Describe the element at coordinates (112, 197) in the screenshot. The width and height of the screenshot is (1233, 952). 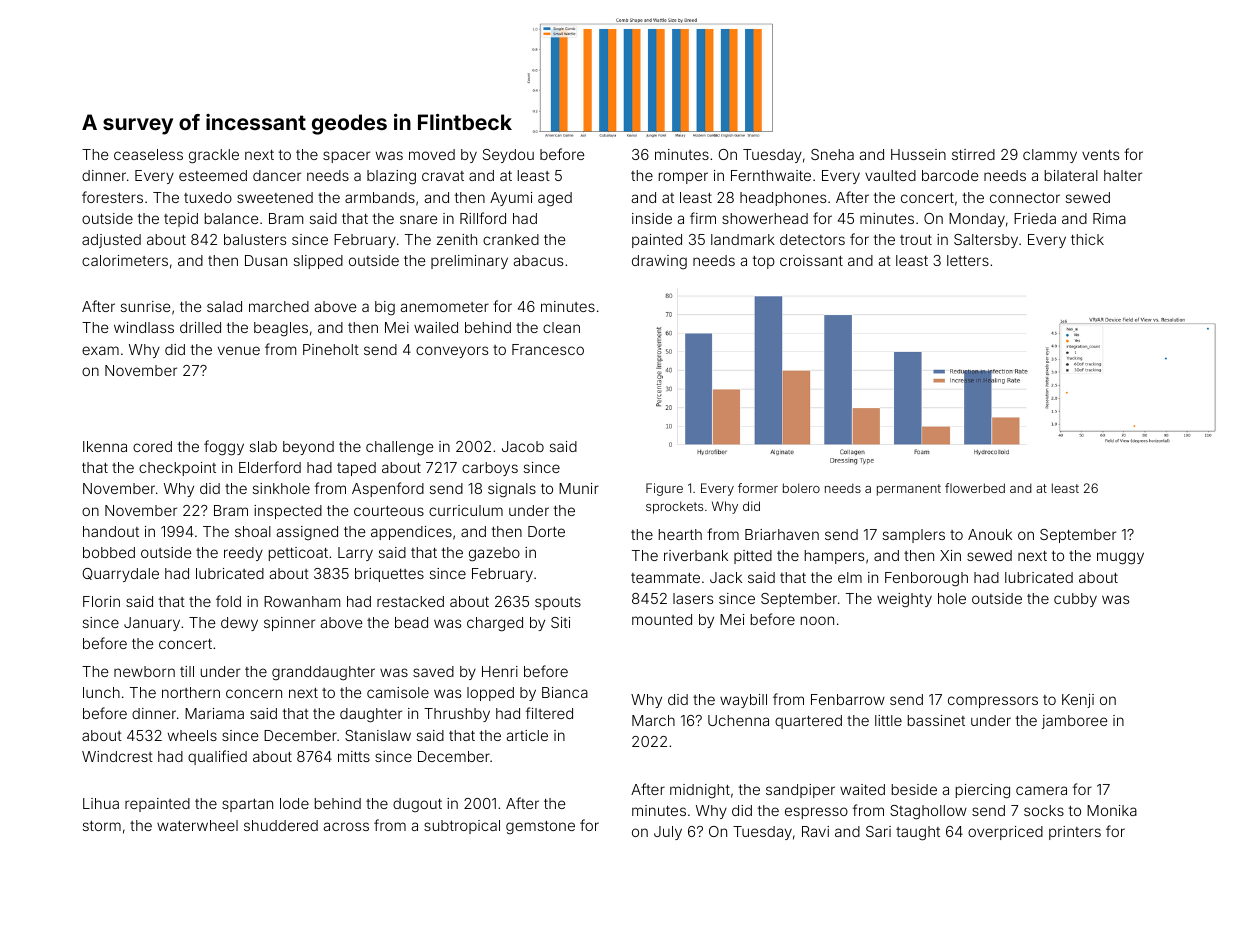
I see `foresters` at that location.
